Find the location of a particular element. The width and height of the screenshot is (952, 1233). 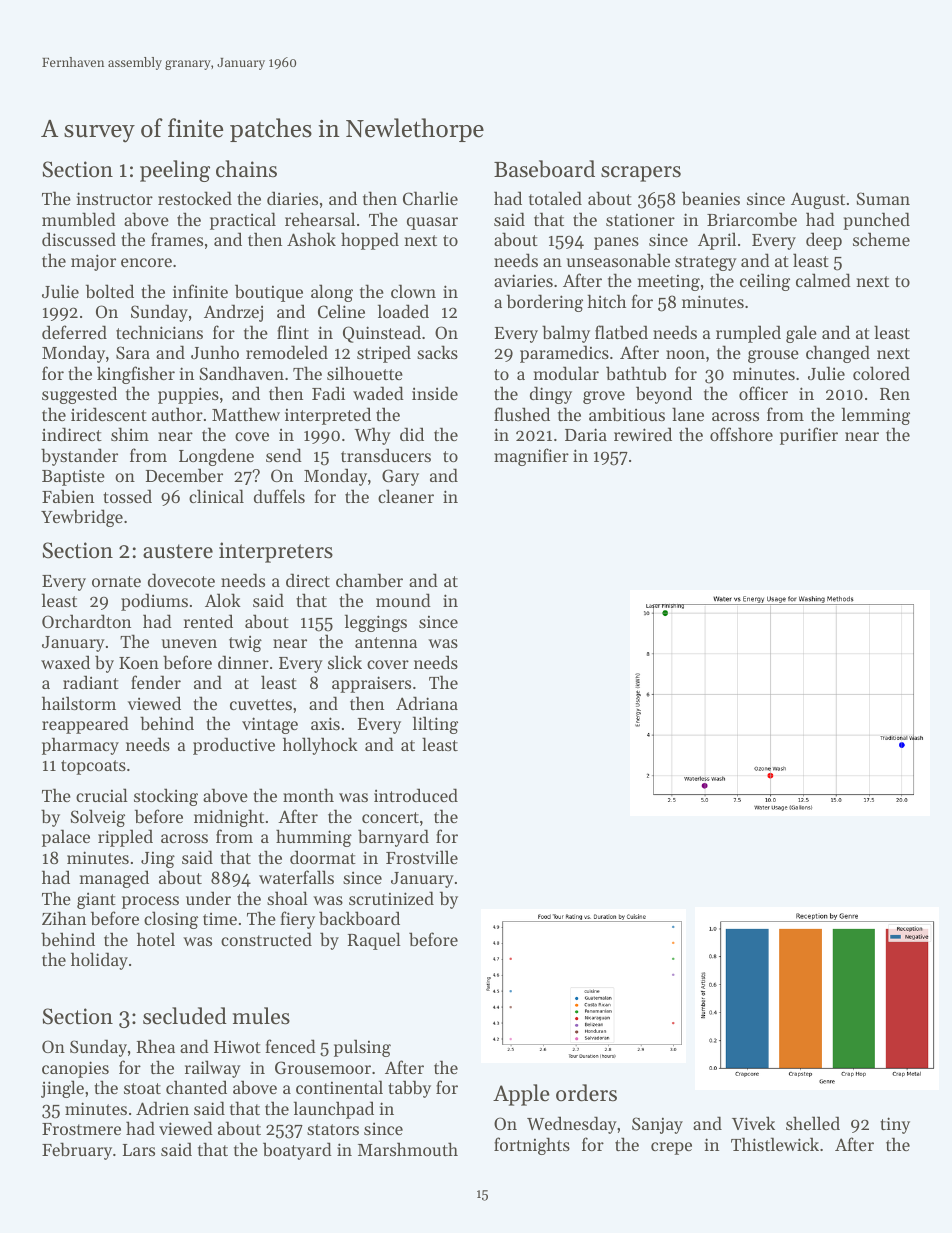

stators is located at coordinates (333, 1129).
